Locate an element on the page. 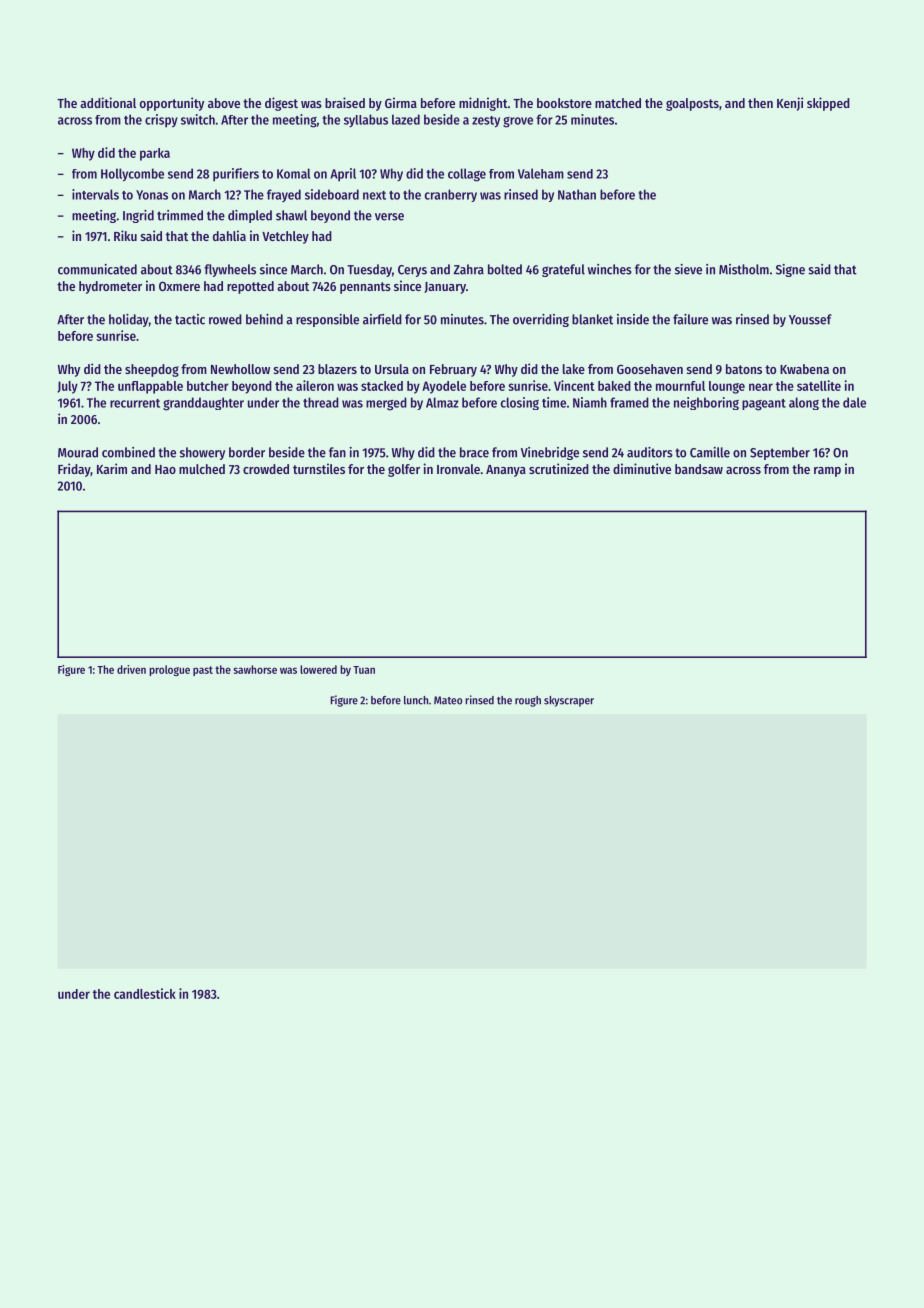 The width and height of the document is (924, 1308). driven is located at coordinates (131, 669).
